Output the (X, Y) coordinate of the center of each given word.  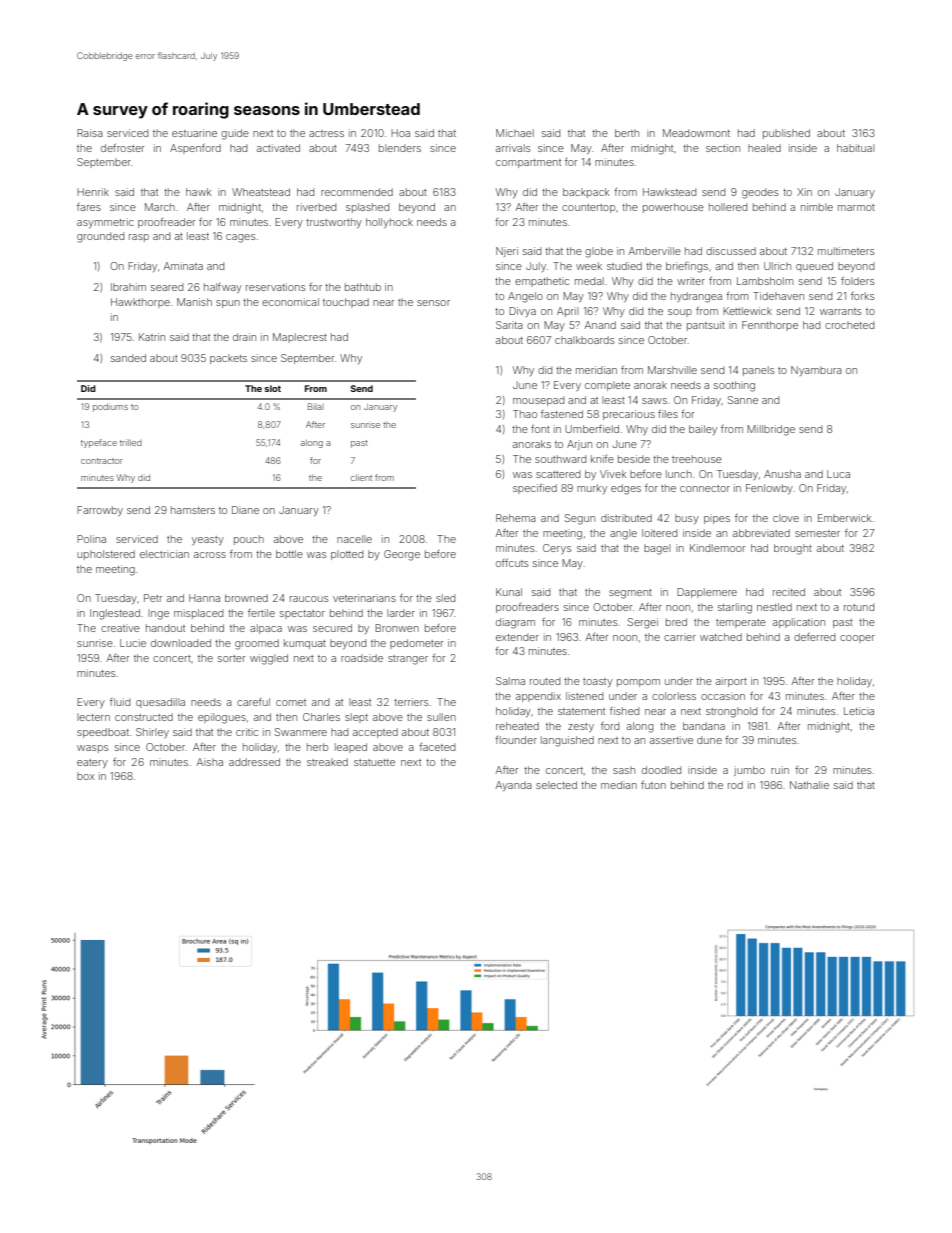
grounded (100, 237)
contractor (101, 461)
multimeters (846, 251)
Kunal (509, 592)
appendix (538, 697)
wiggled (269, 659)
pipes (717, 519)
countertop (588, 208)
